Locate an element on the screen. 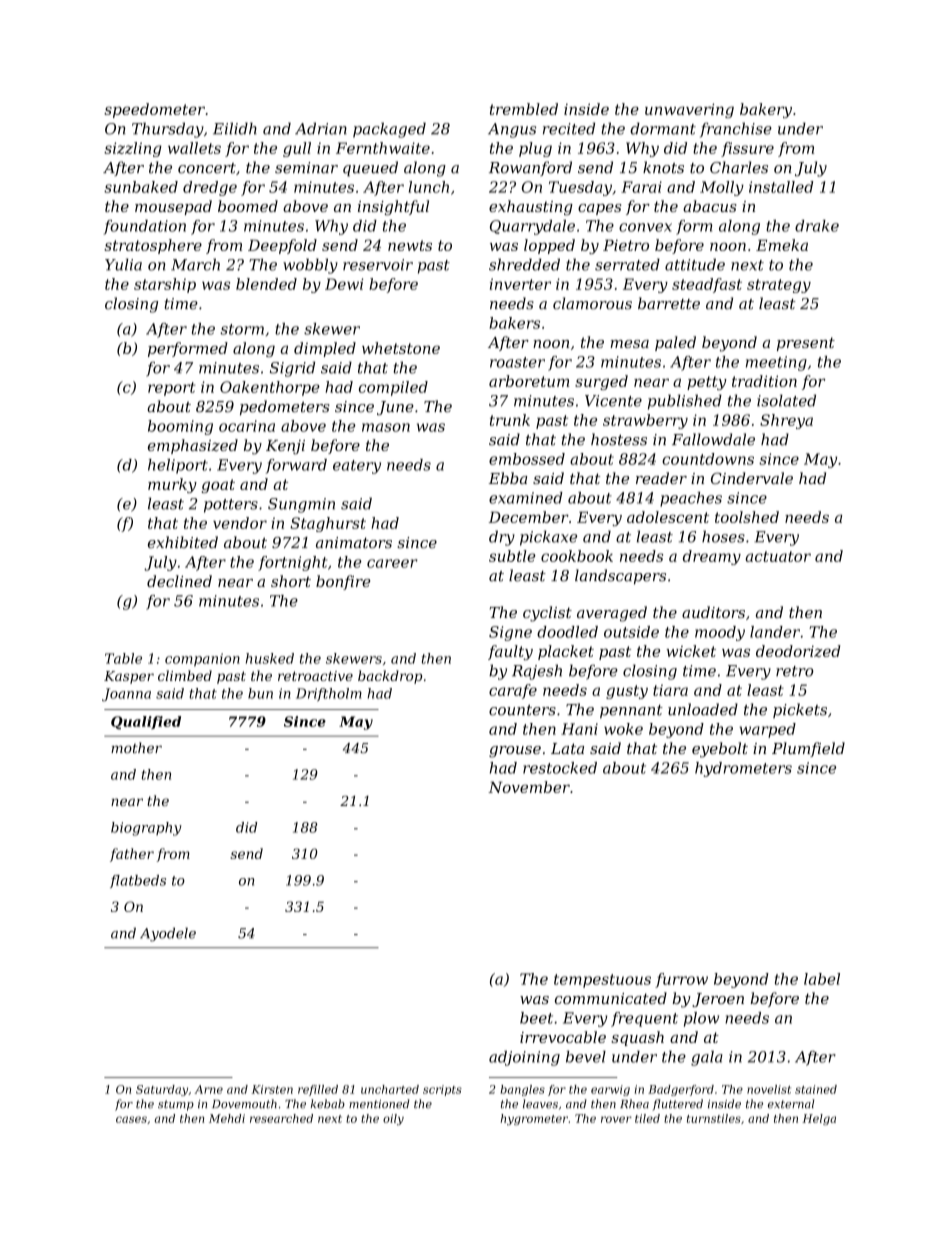 Image resolution: width=952 pixels, height=1233 pixels. furrow is located at coordinates (681, 980).
